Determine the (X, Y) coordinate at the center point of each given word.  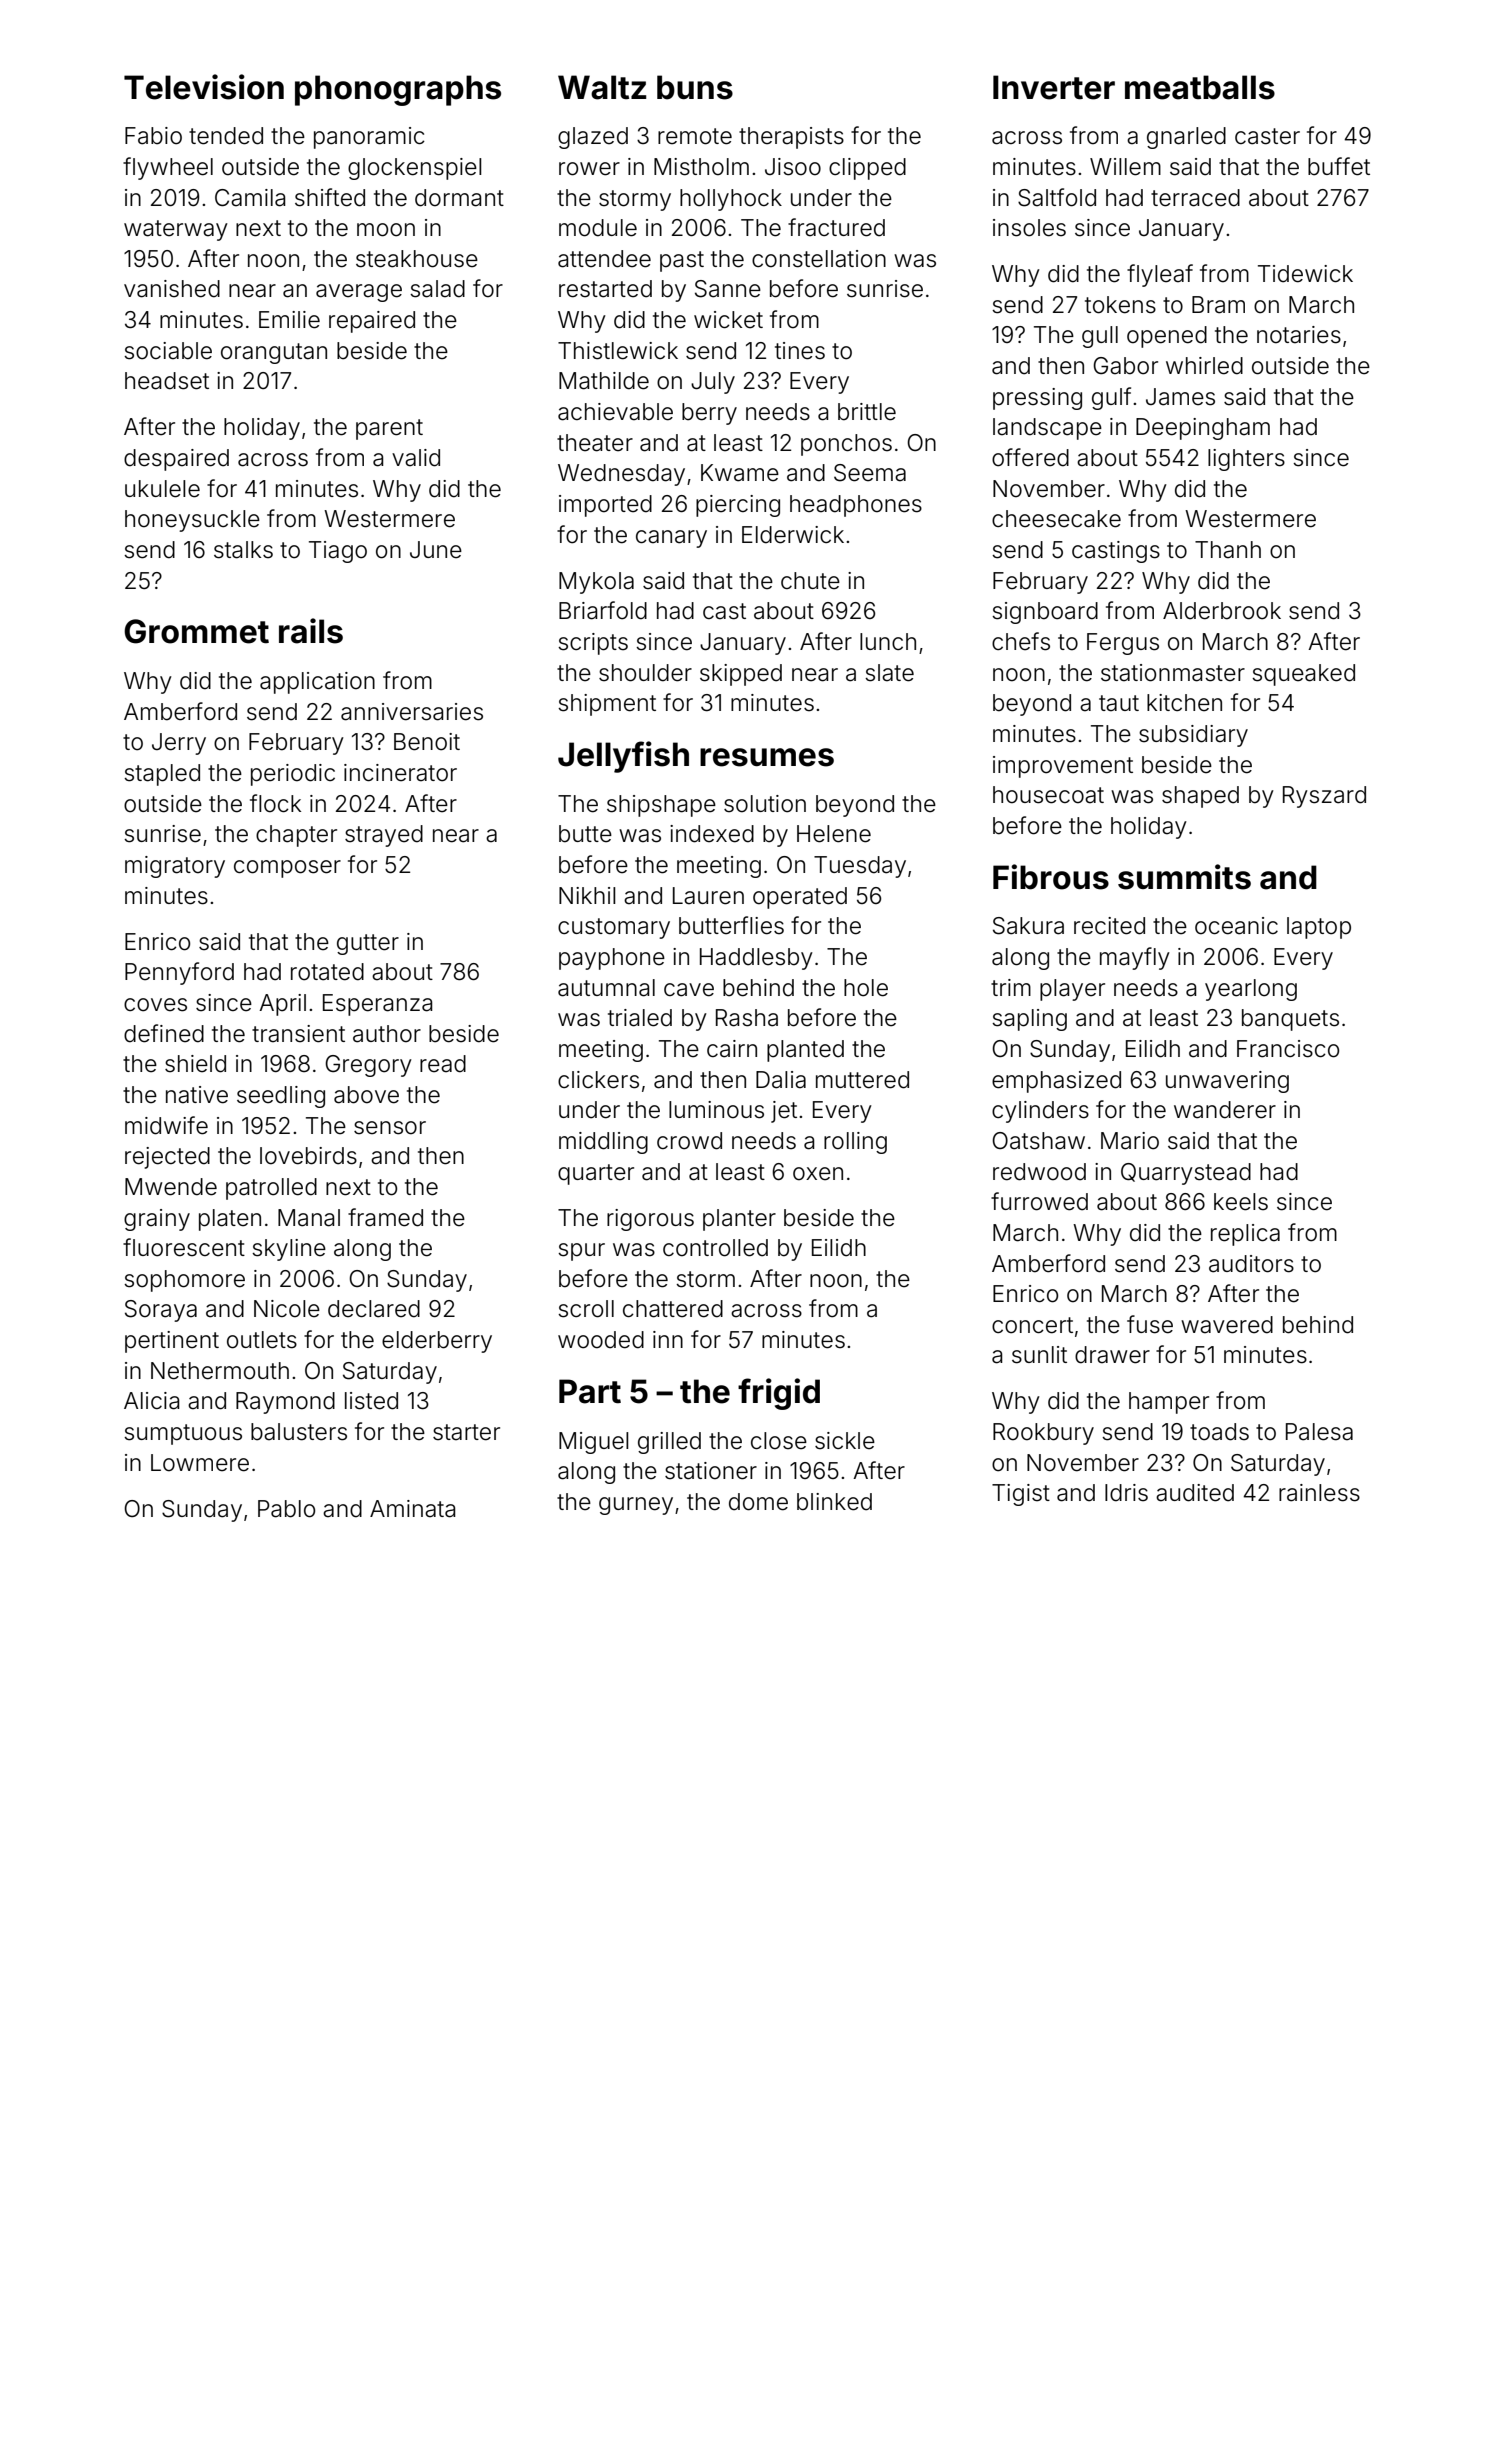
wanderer (1225, 1110)
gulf (1111, 398)
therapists (791, 138)
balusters (299, 1432)
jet (784, 1112)
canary (671, 539)
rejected (167, 1158)
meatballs (1200, 87)
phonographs (398, 90)
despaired (176, 460)
